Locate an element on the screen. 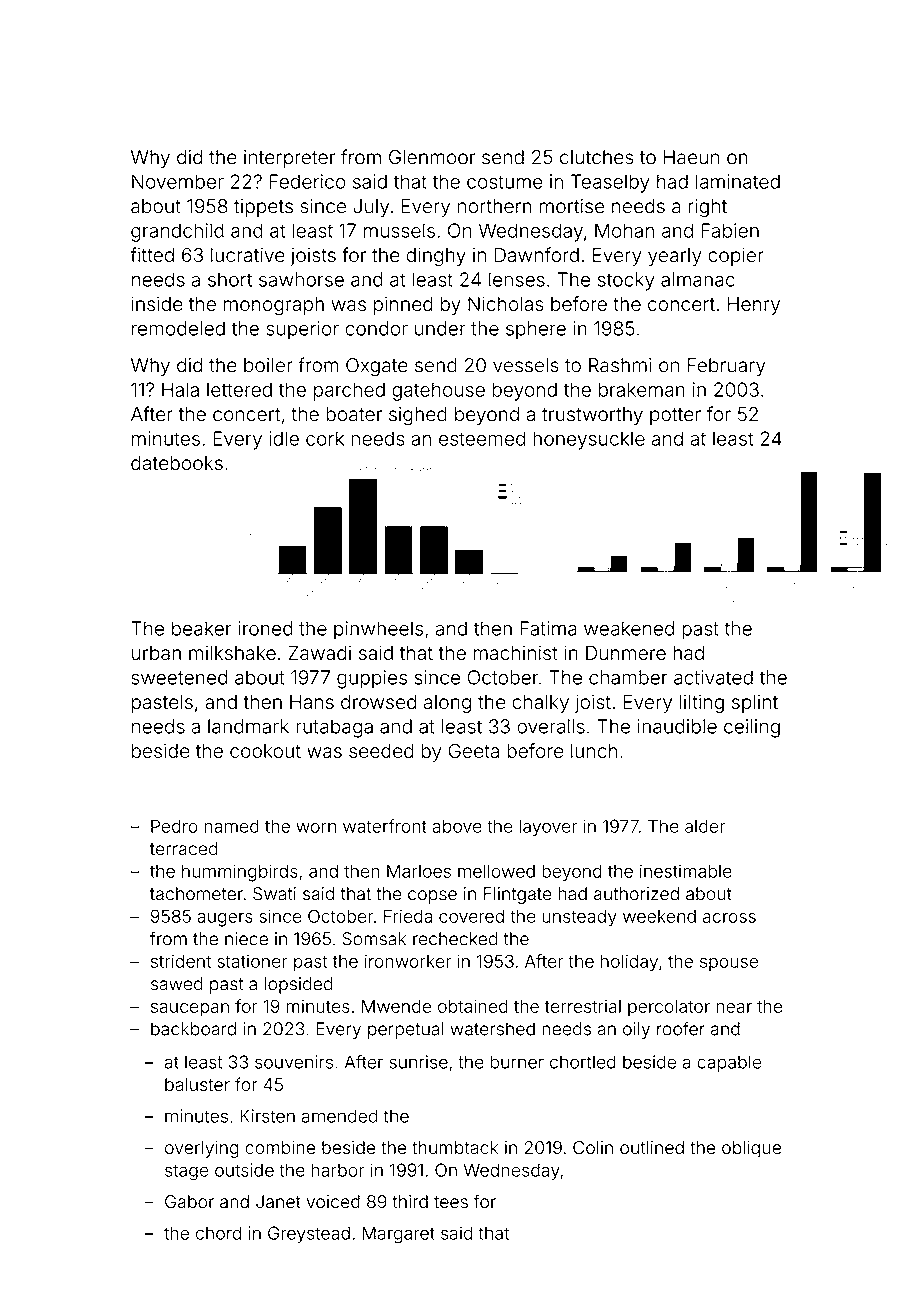  laminated is located at coordinates (738, 181).
